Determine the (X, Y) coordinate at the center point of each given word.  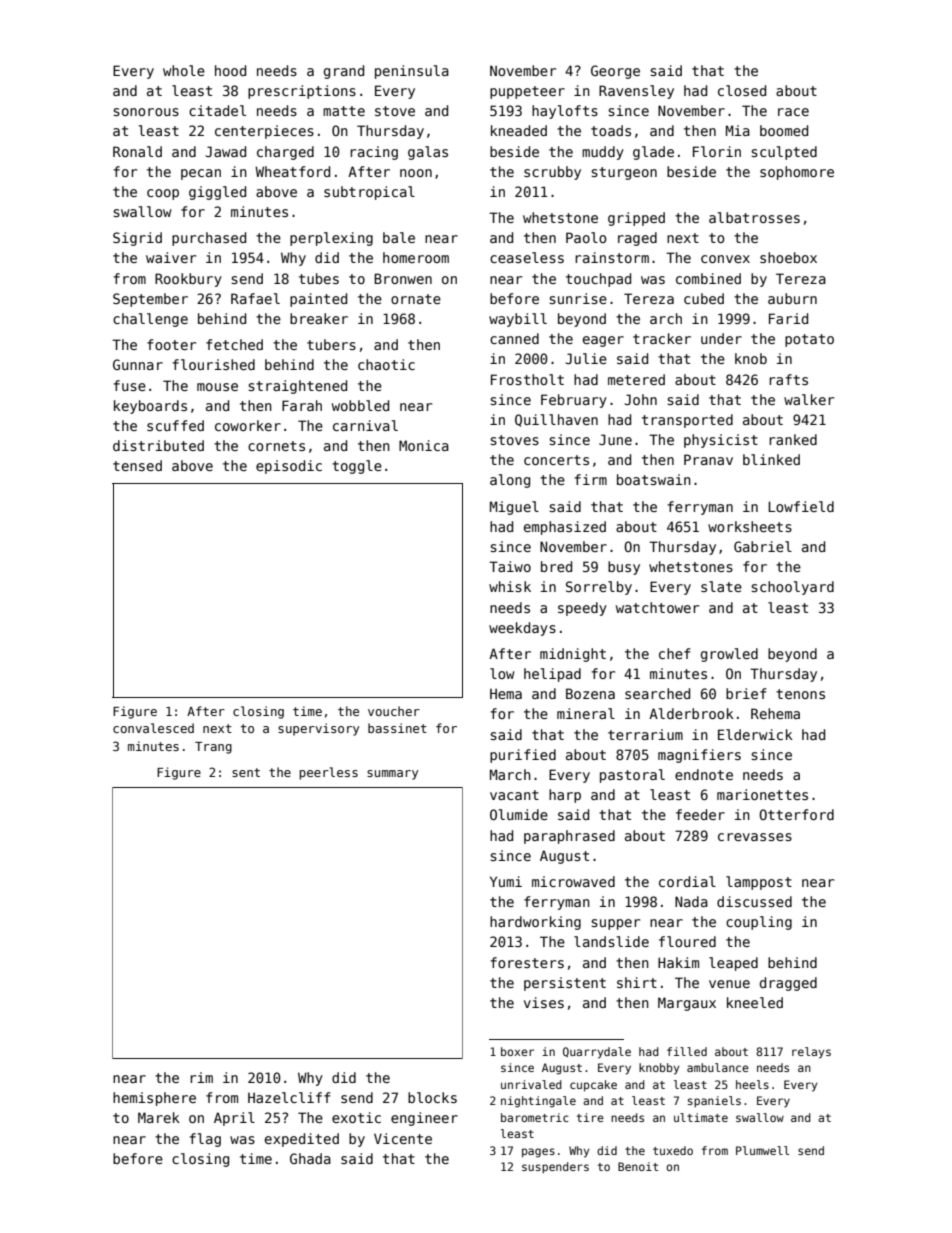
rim (201, 1077)
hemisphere (154, 1099)
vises (544, 1002)
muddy (603, 153)
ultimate (701, 1117)
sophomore (797, 173)
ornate (416, 299)
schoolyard (793, 588)
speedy (582, 609)
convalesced (153, 728)
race (793, 112)
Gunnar (138, 364)
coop (163, 194)
